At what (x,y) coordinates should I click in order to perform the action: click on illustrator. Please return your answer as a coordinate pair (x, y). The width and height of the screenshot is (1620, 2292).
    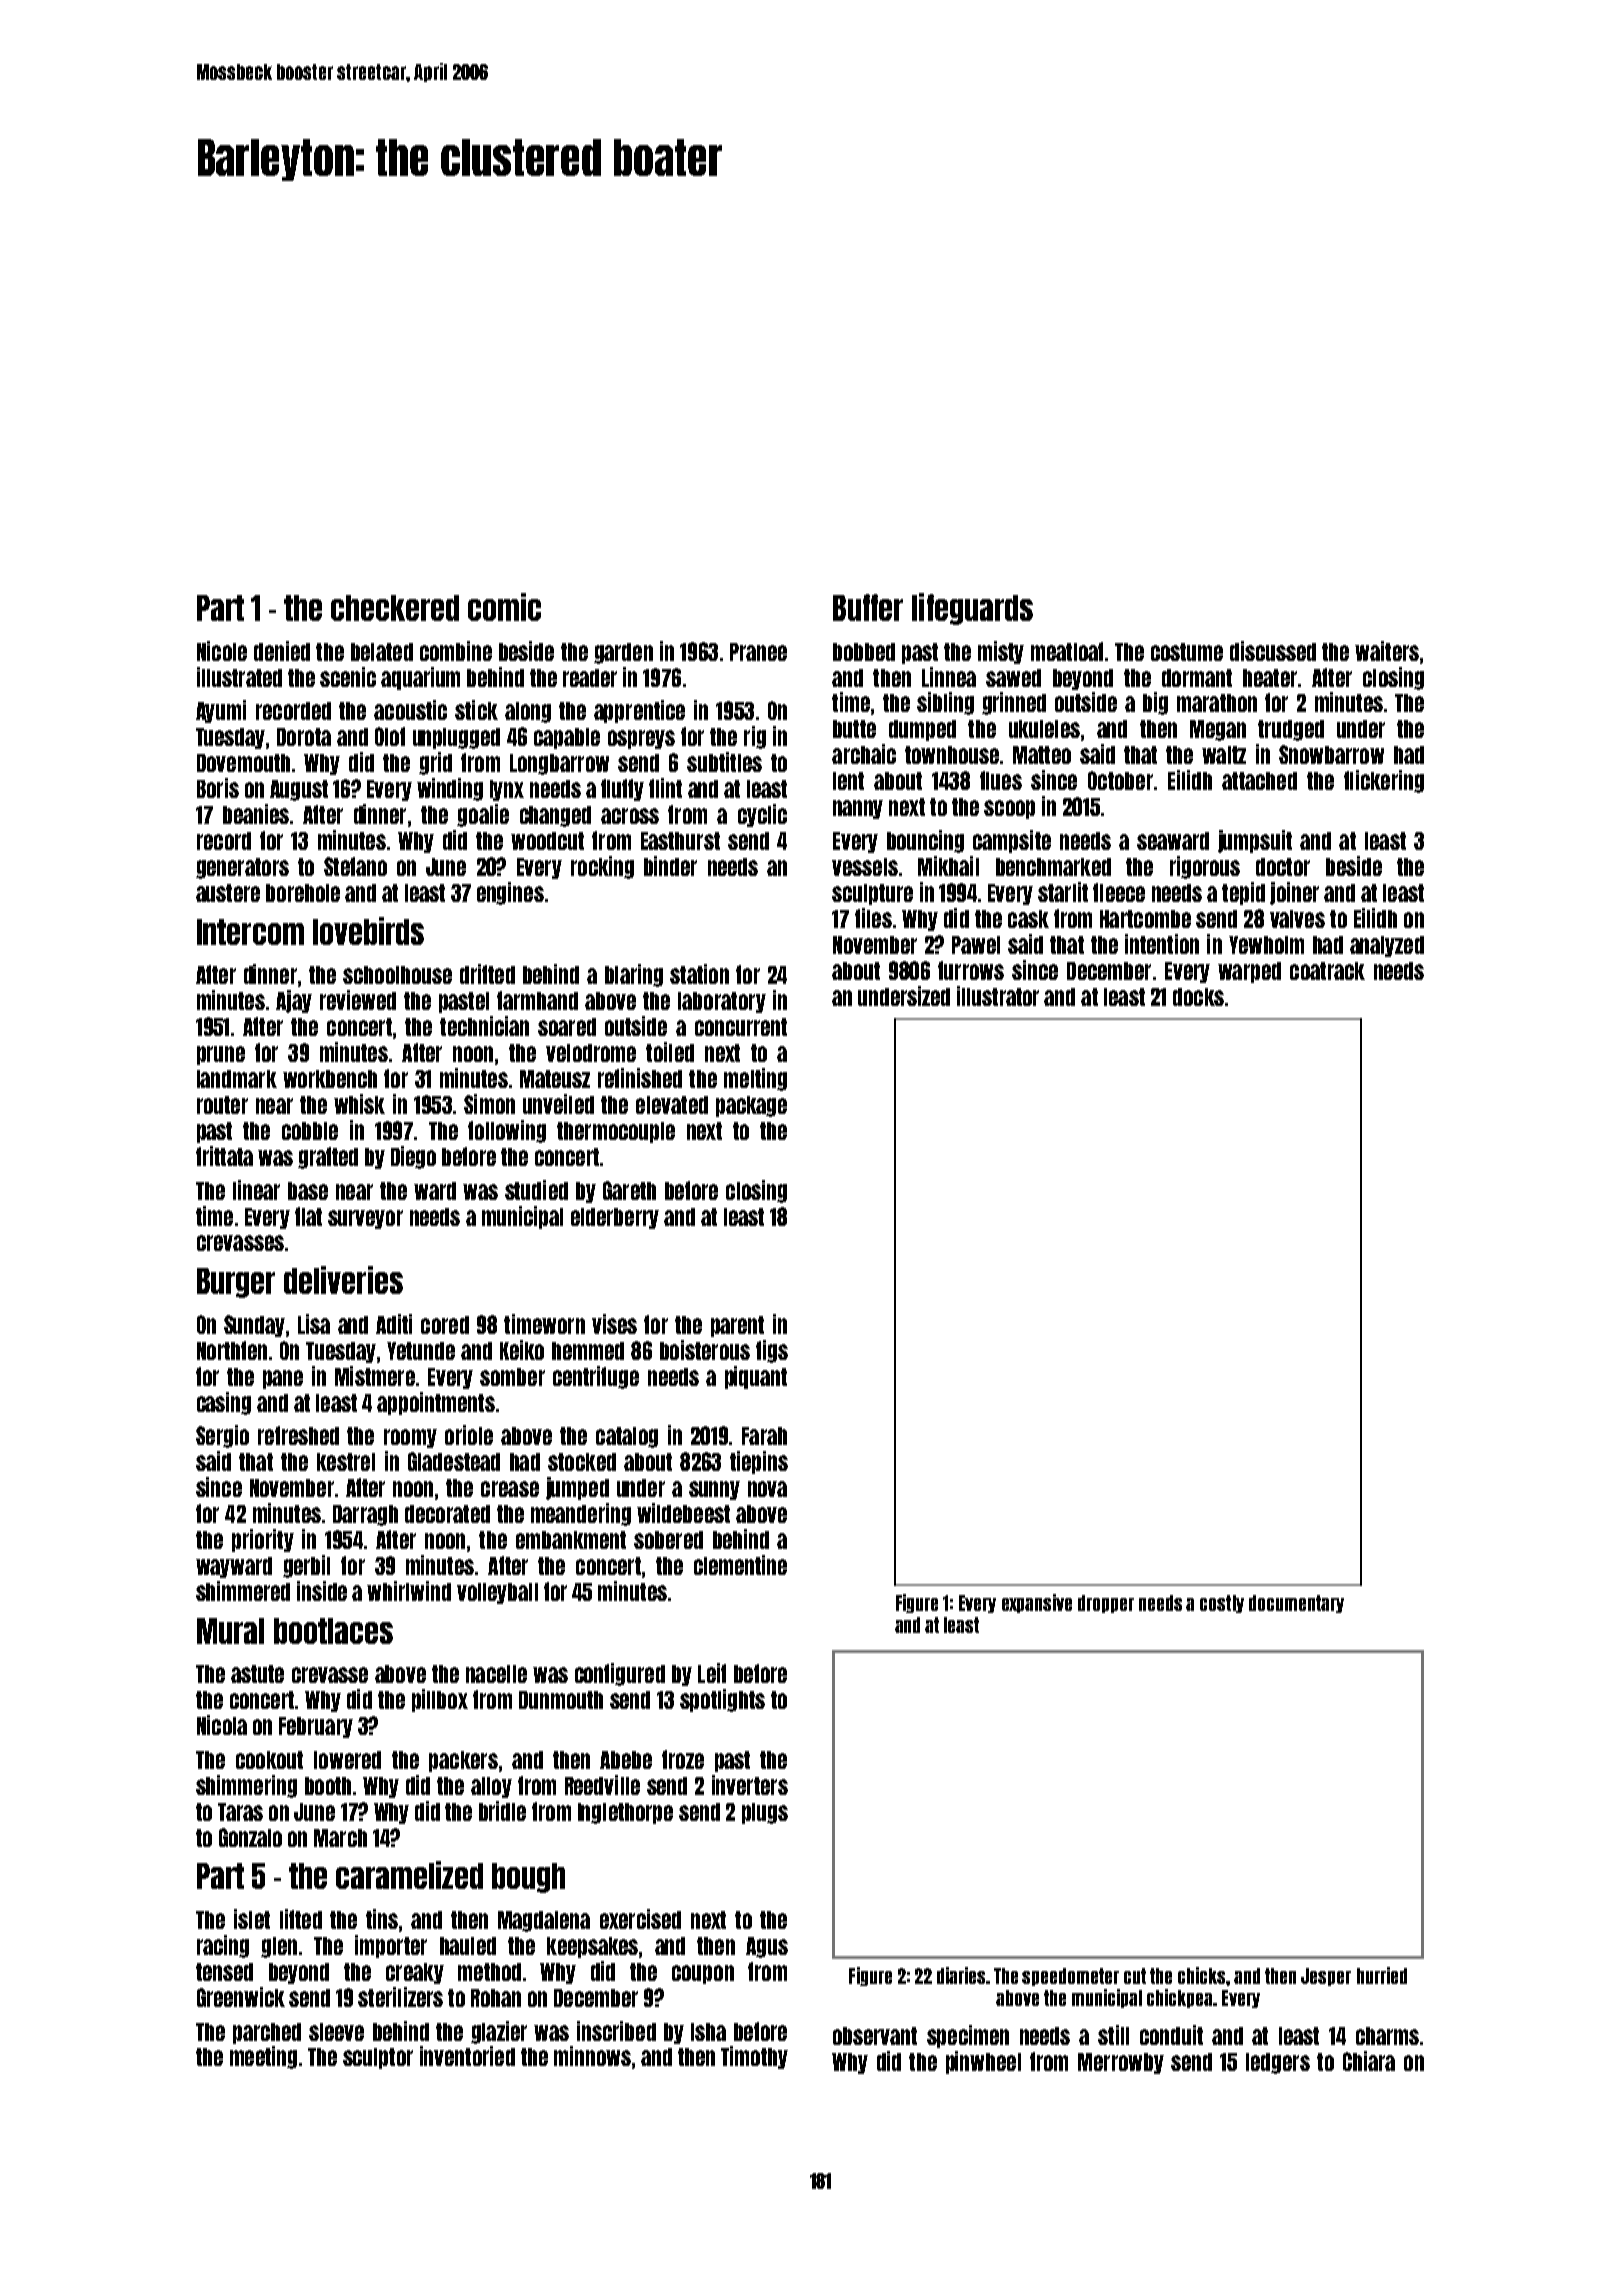
    Looking at the image, I should click on (998, 996).
